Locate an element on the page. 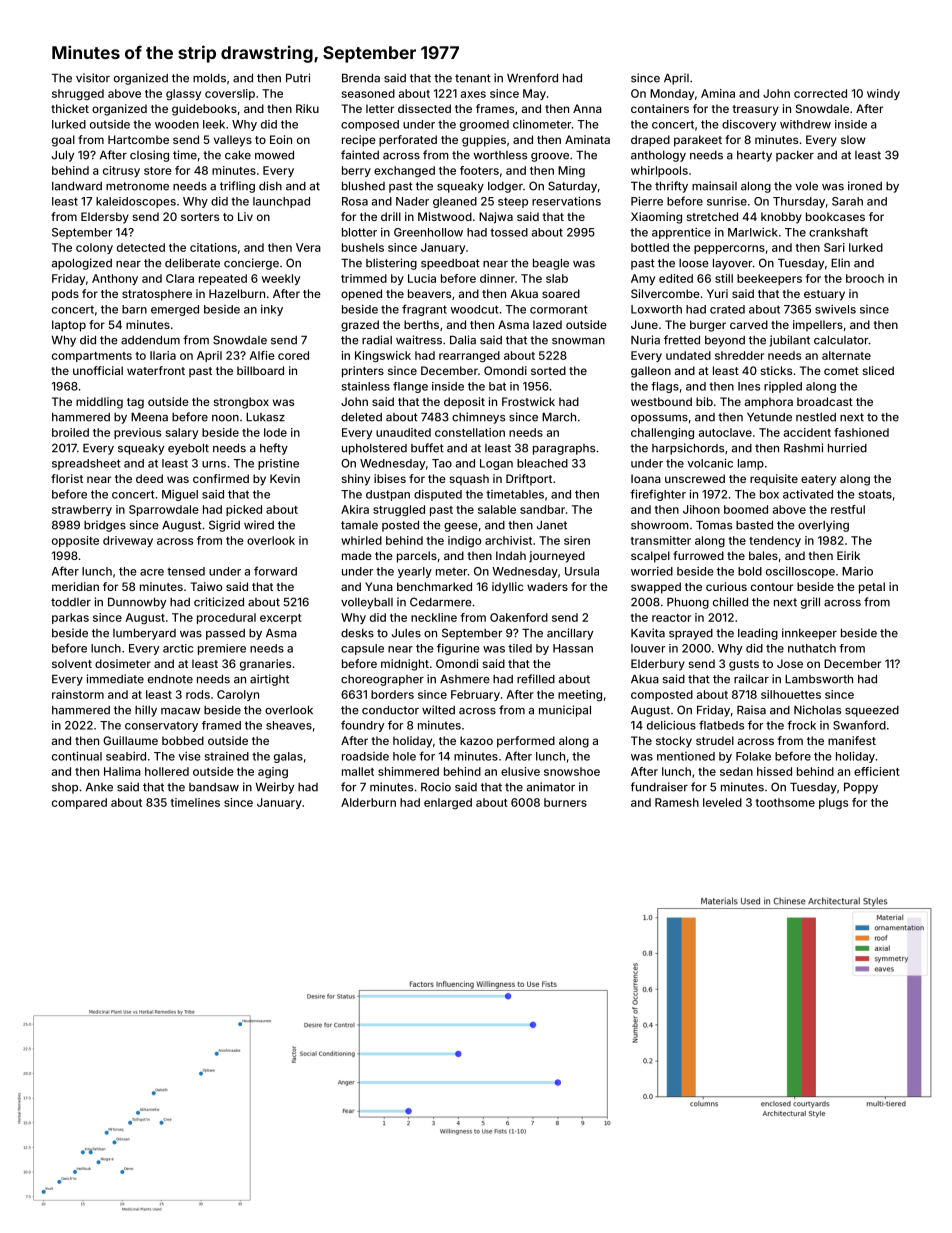  Putri is located at coordinates (298, 78).
